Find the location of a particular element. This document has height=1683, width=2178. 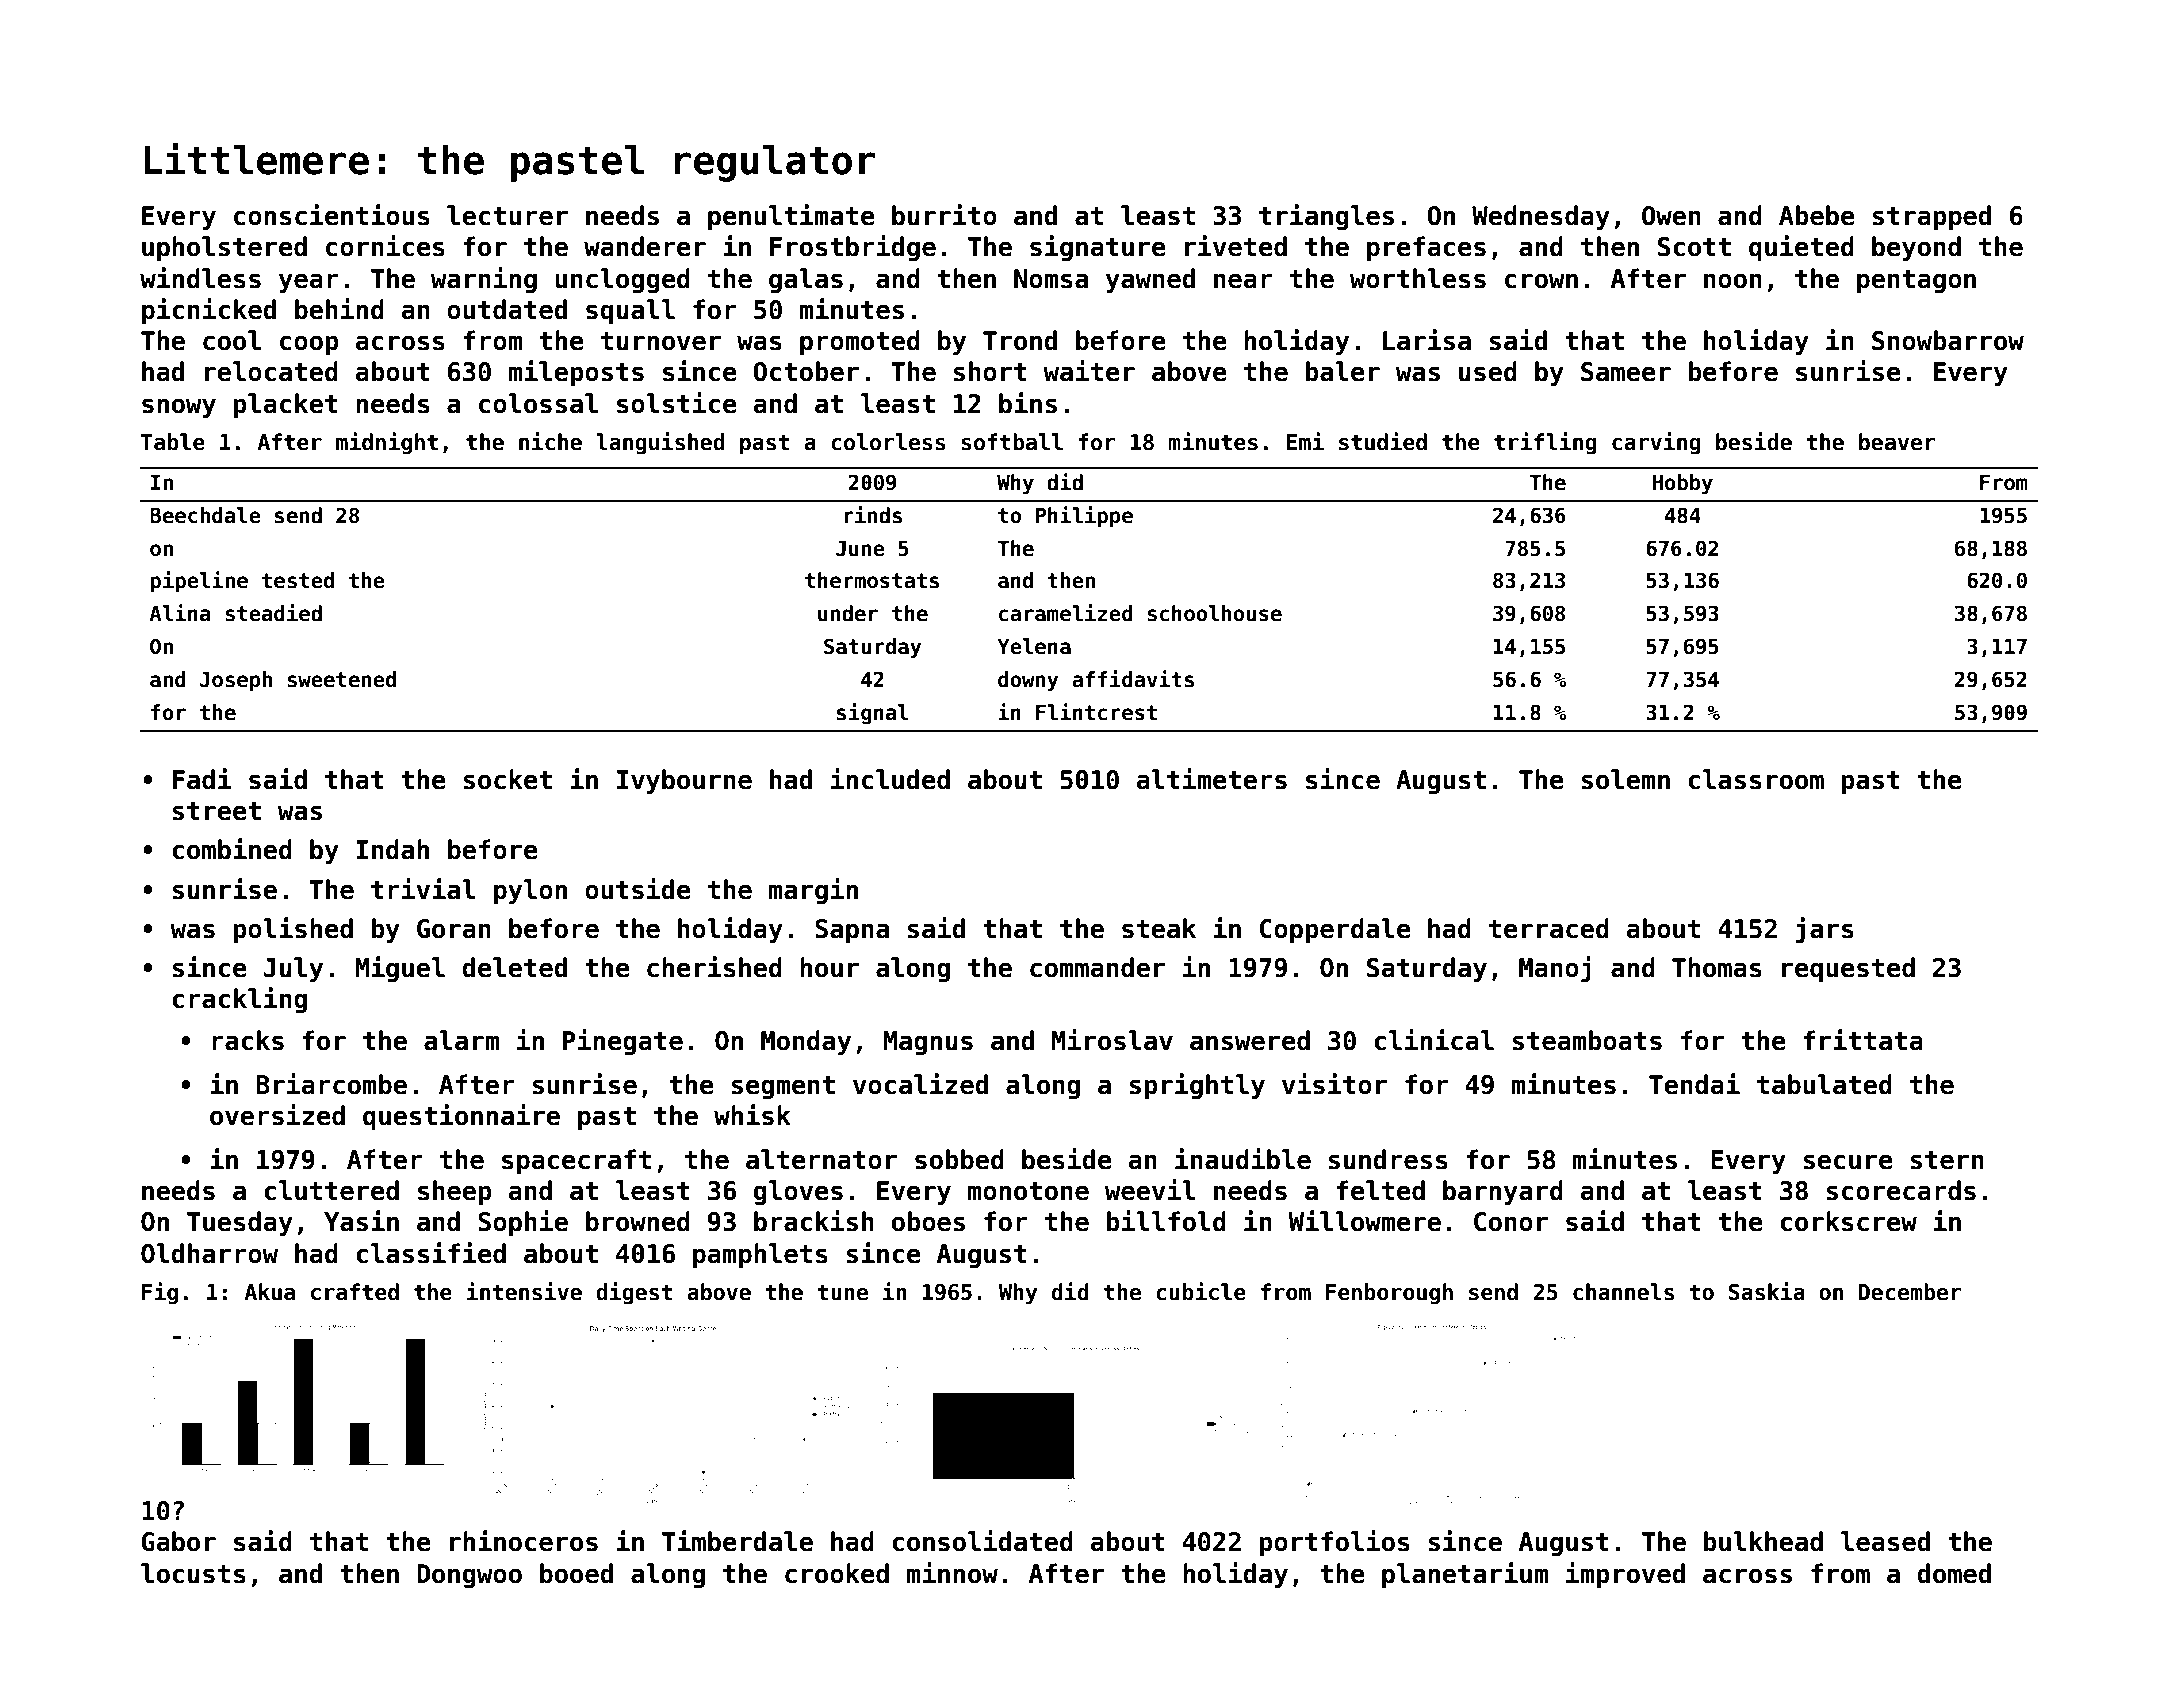

beaver is located at coordinates (1897, 442).
